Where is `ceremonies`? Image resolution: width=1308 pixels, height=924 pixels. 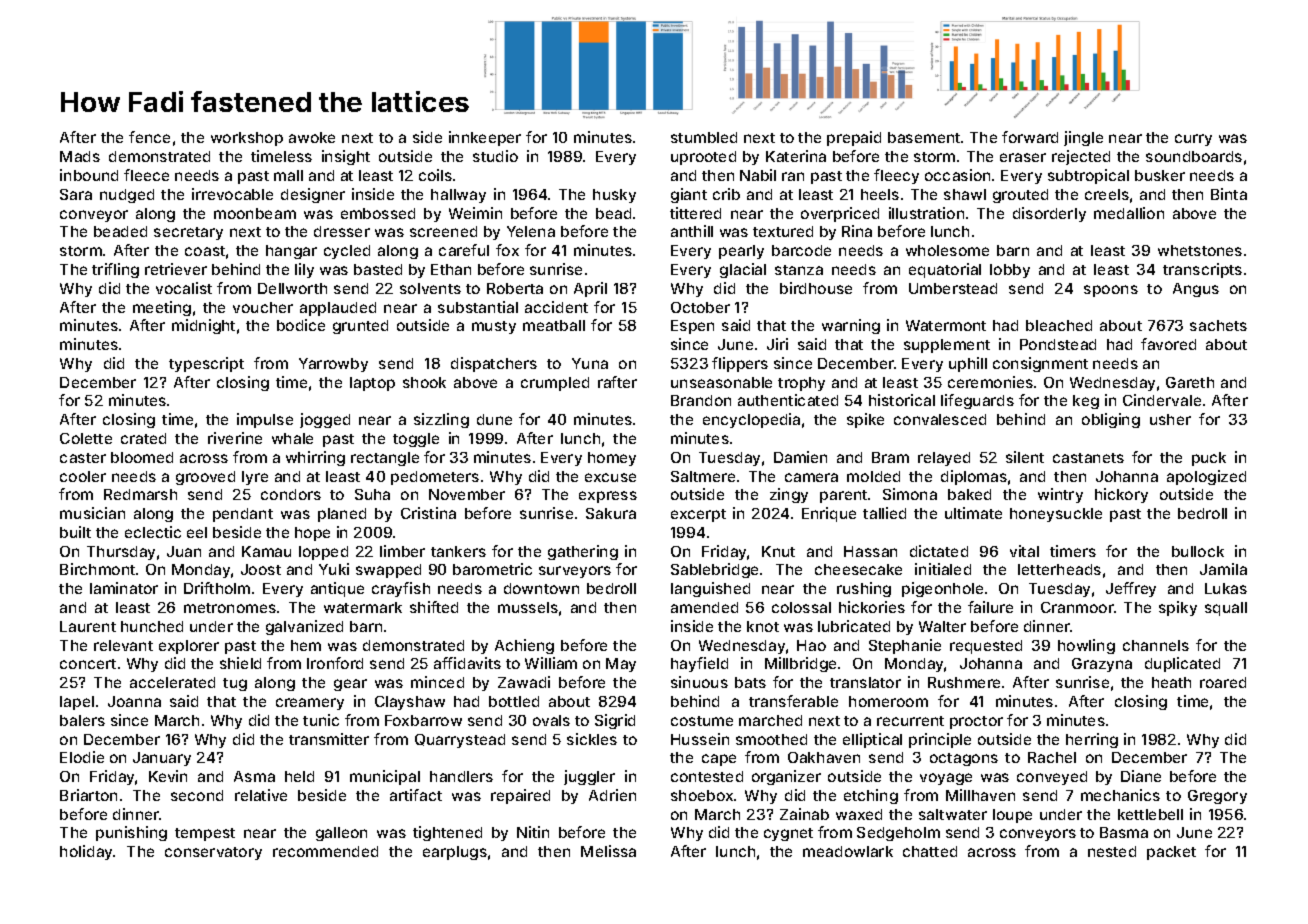 ceremonies is located at coordinates (990, 382).
